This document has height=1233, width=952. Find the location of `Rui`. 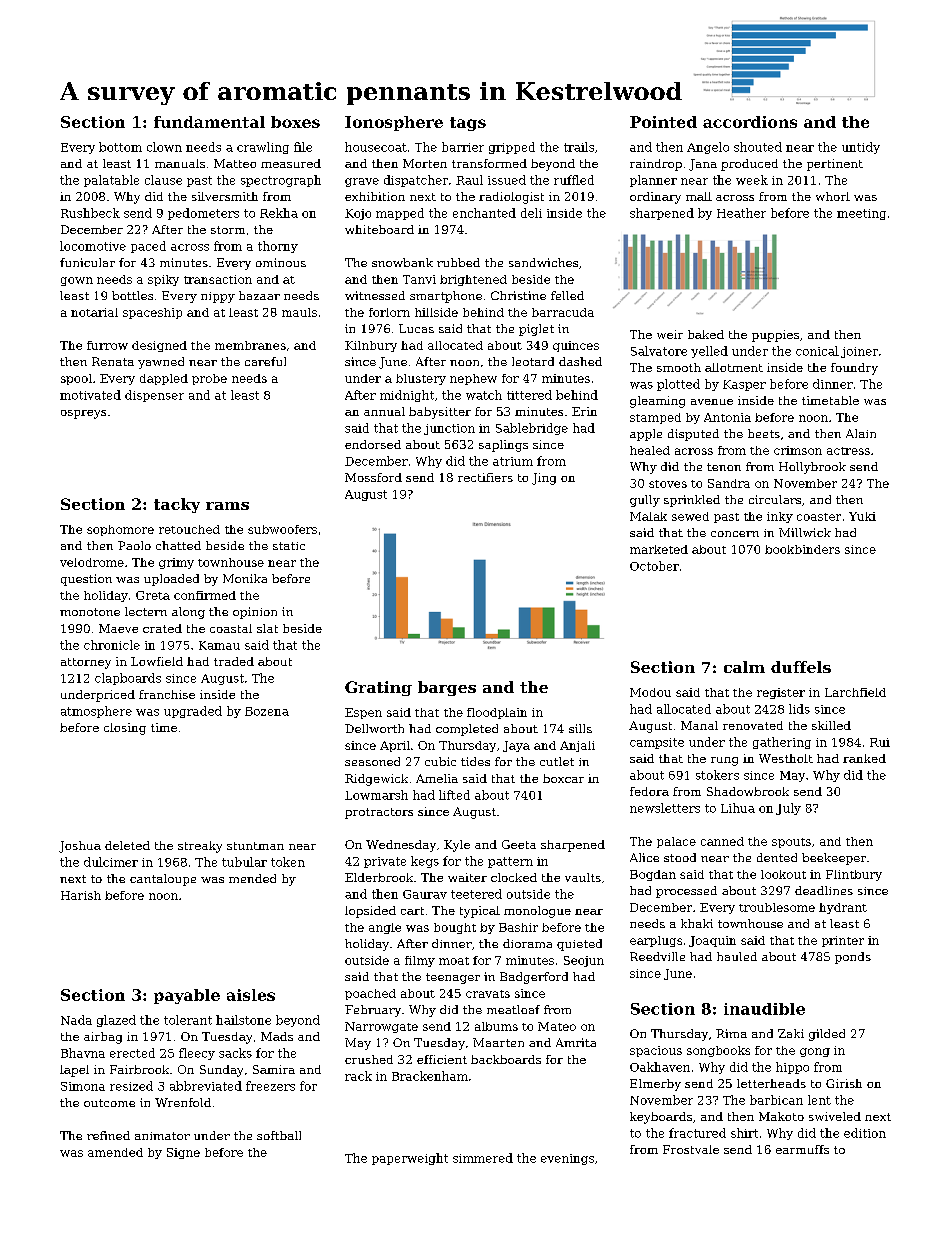

Rui is located at coordinates (880, 742).
